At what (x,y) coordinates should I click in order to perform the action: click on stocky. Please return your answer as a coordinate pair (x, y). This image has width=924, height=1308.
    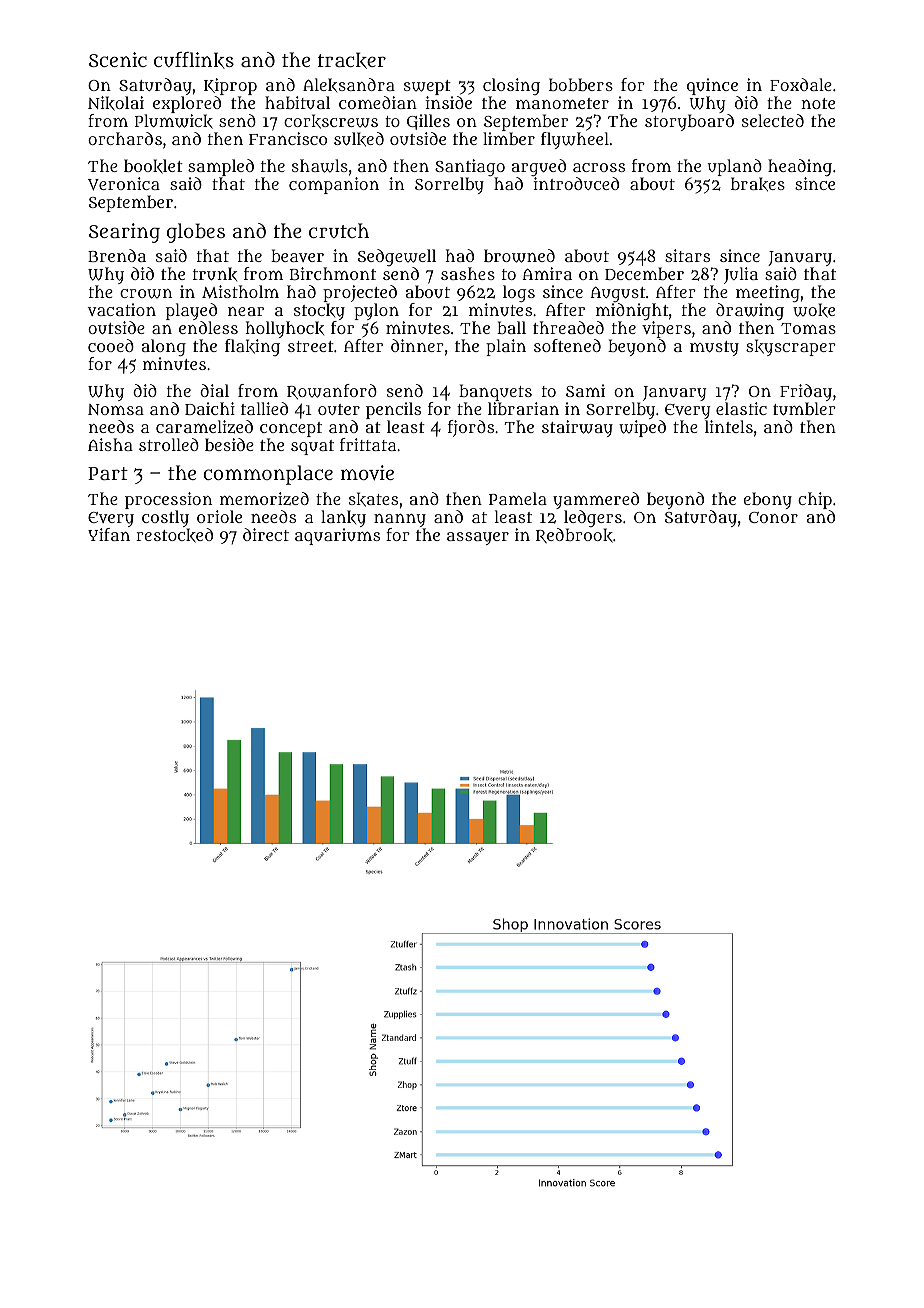
    Looking at the image, I should click on (319, 311).
